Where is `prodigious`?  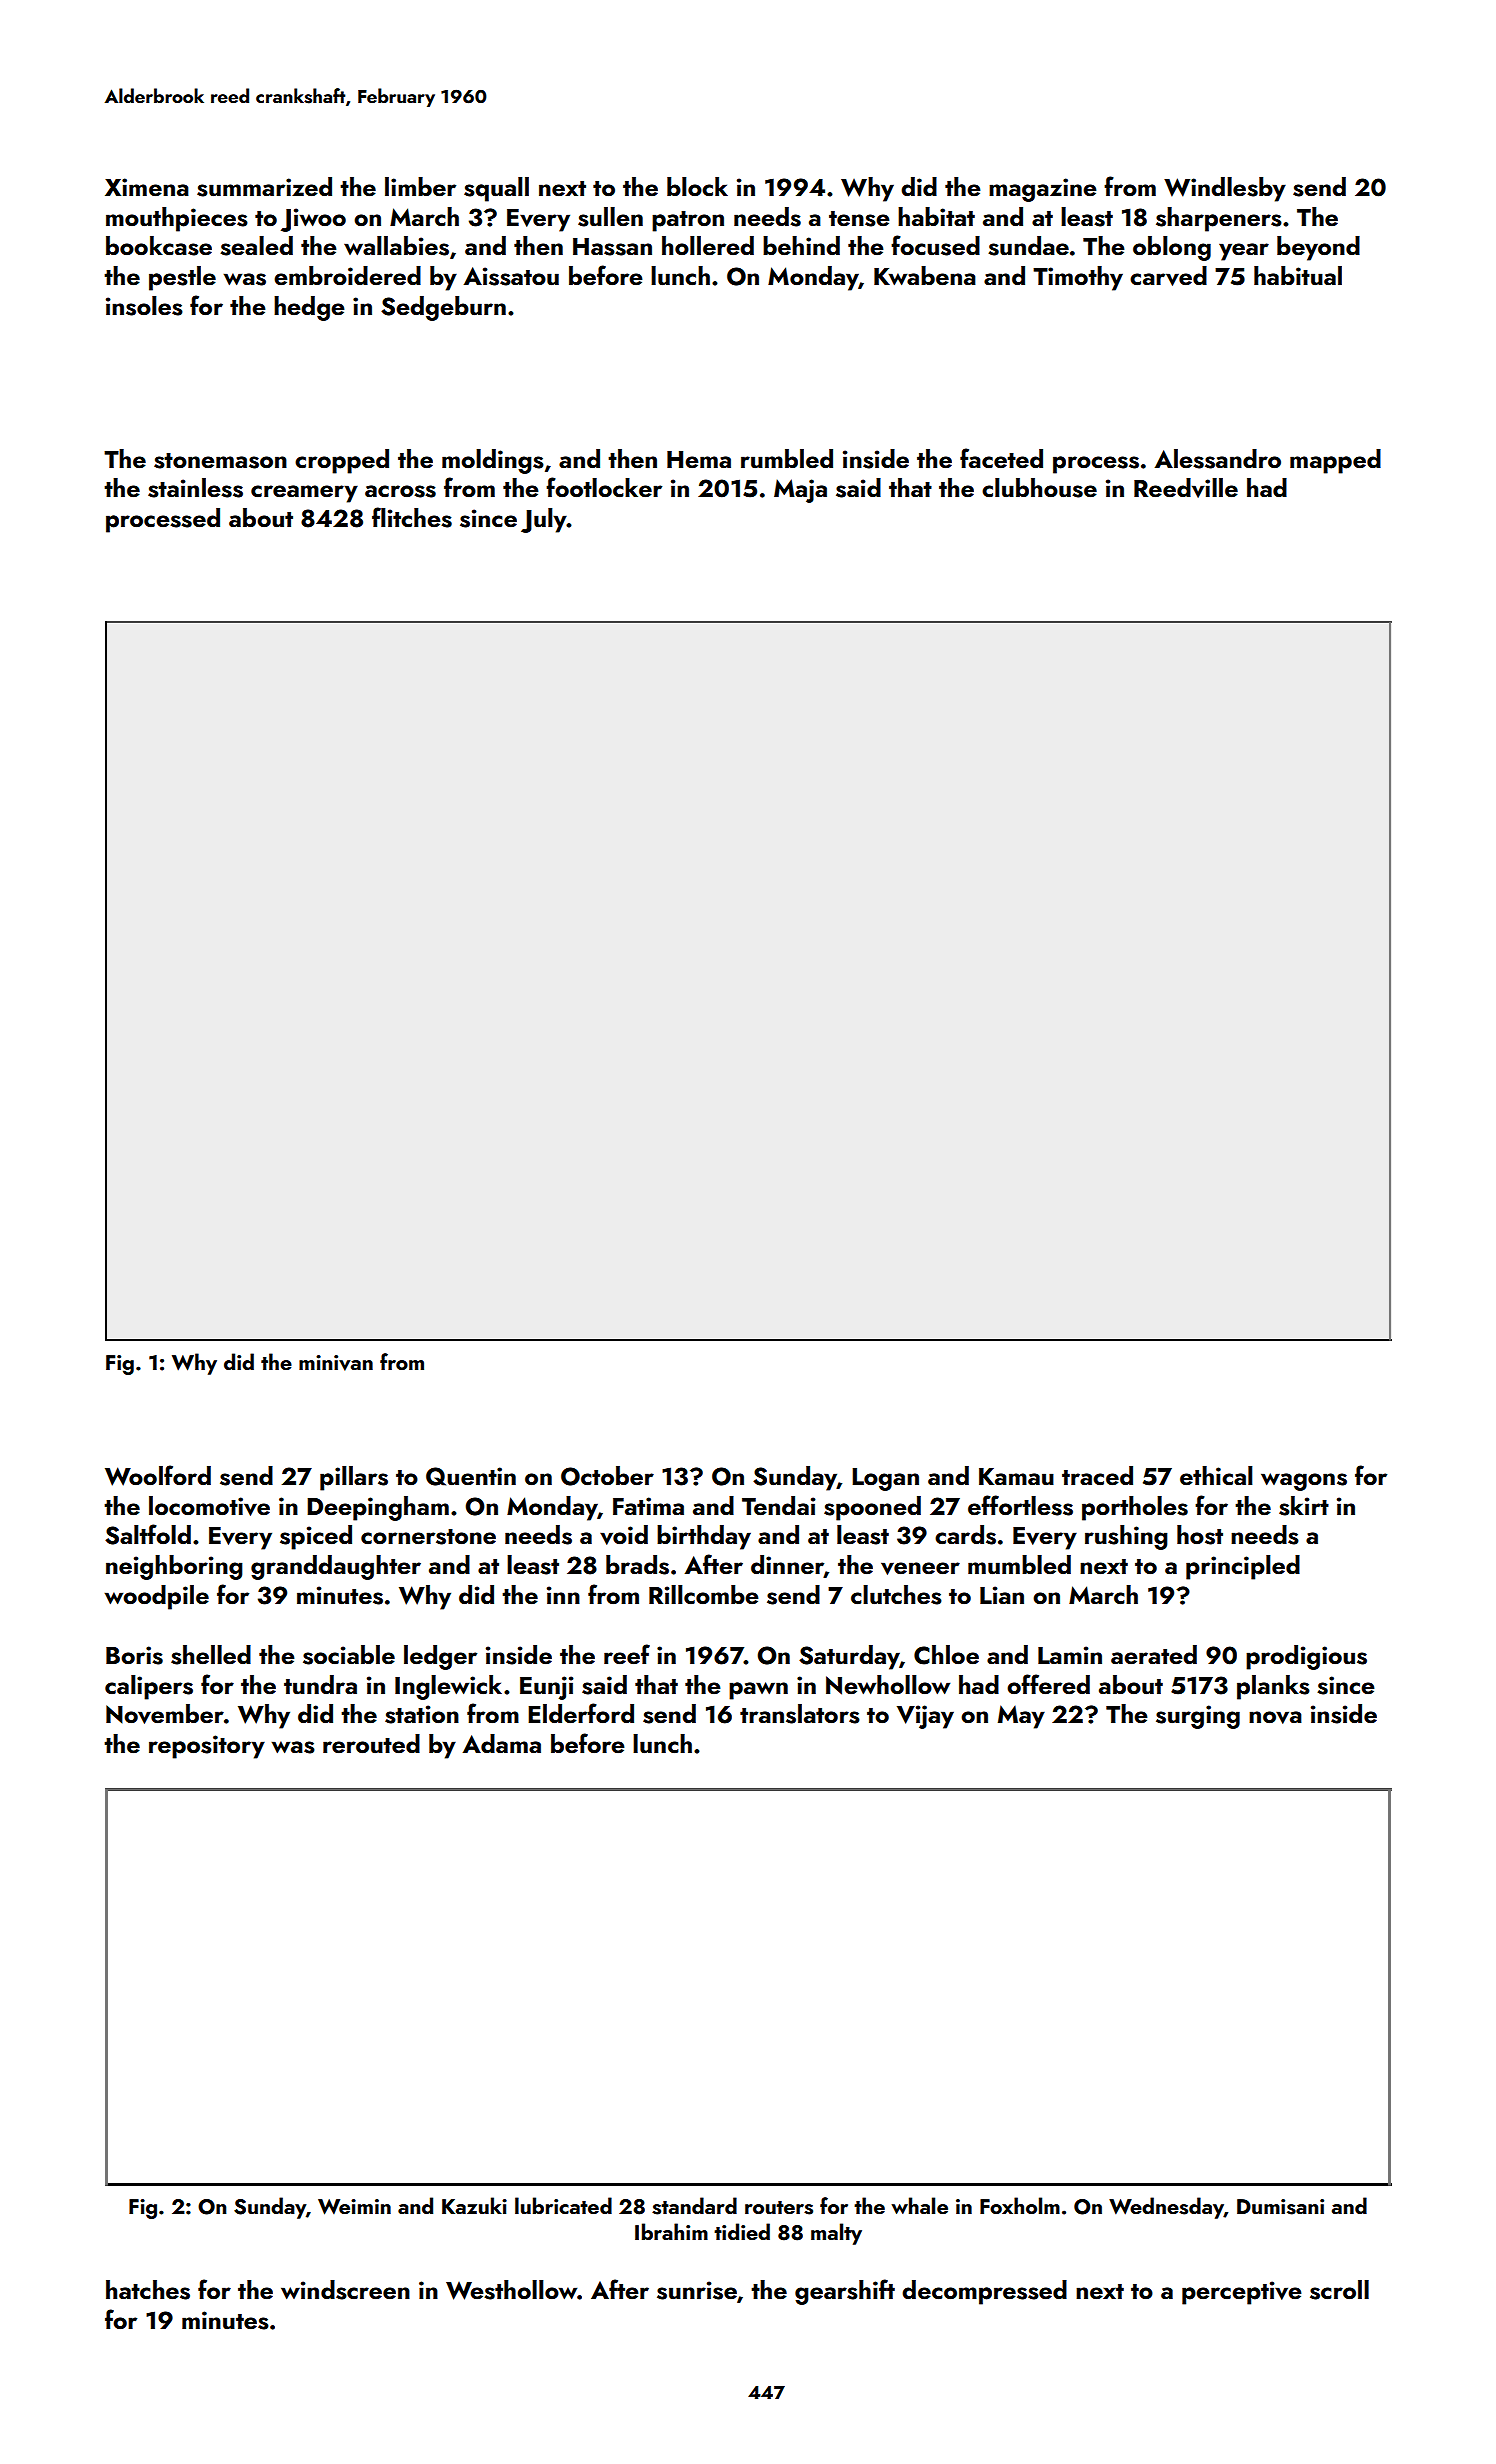 prodigious is located at coordinates (1306, 1657).
